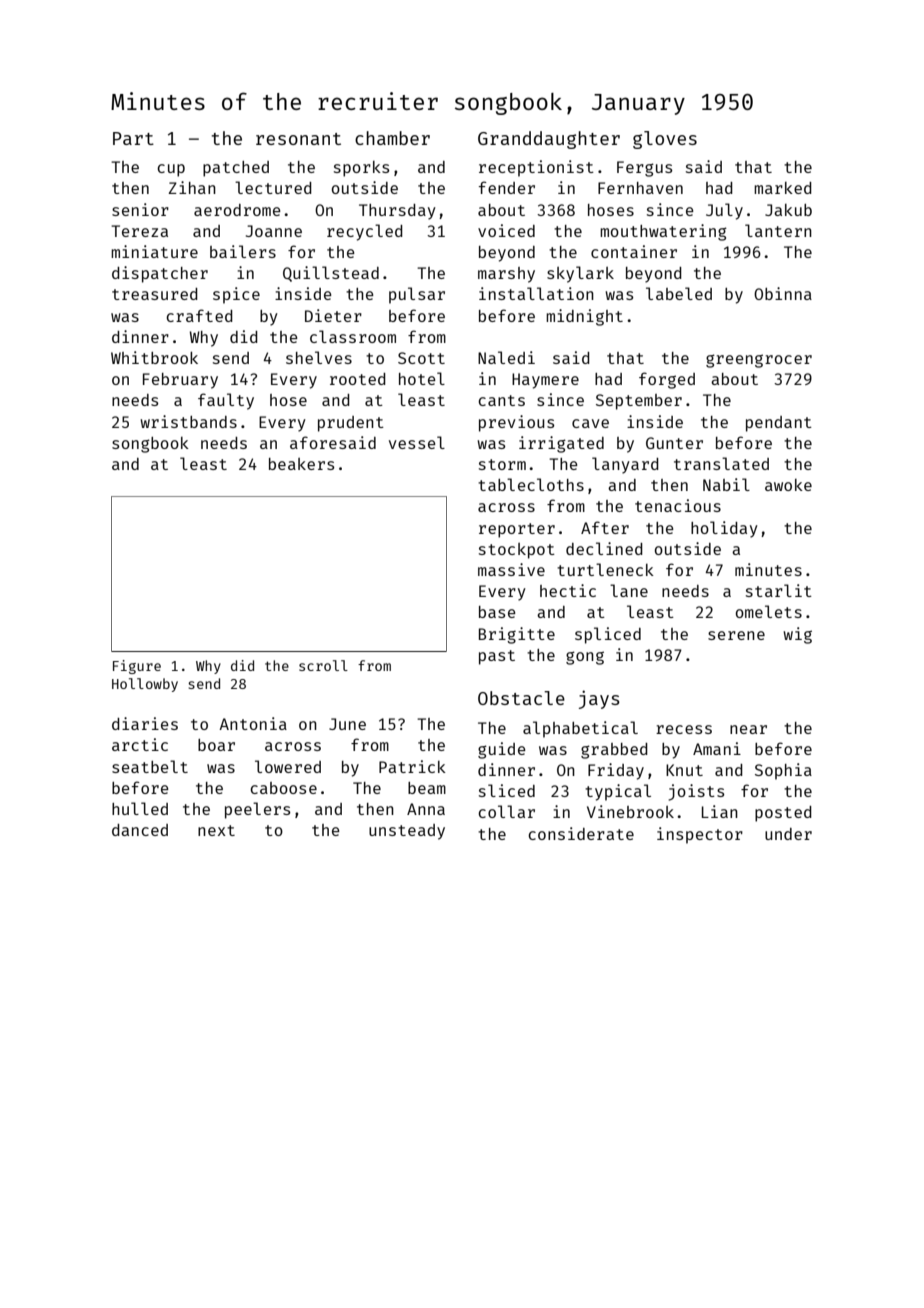  I want to click on danced, so click(140, 830).
